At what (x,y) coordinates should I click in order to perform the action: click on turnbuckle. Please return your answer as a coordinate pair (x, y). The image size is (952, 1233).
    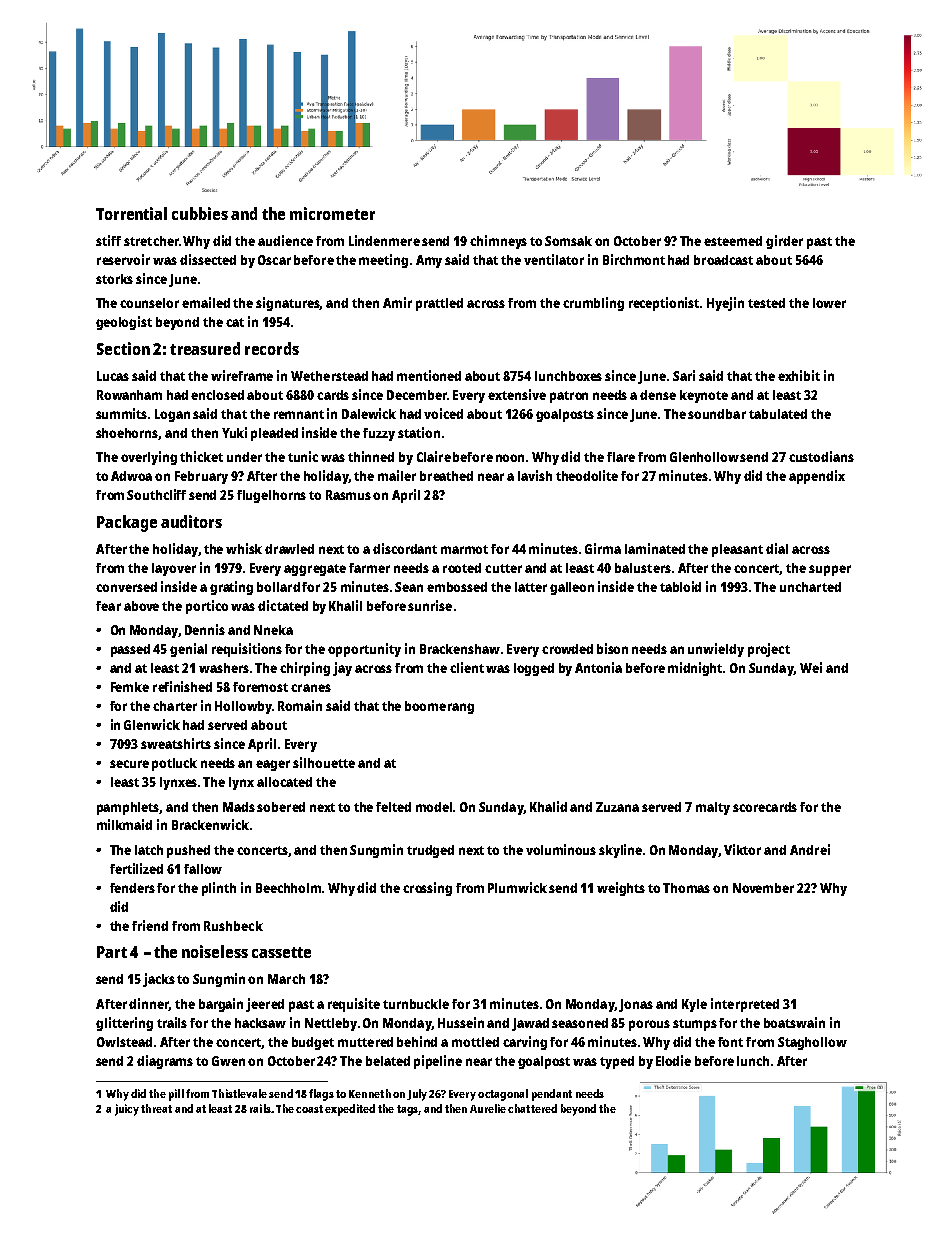
    Looking at the image, I should click on (416, 1004).
